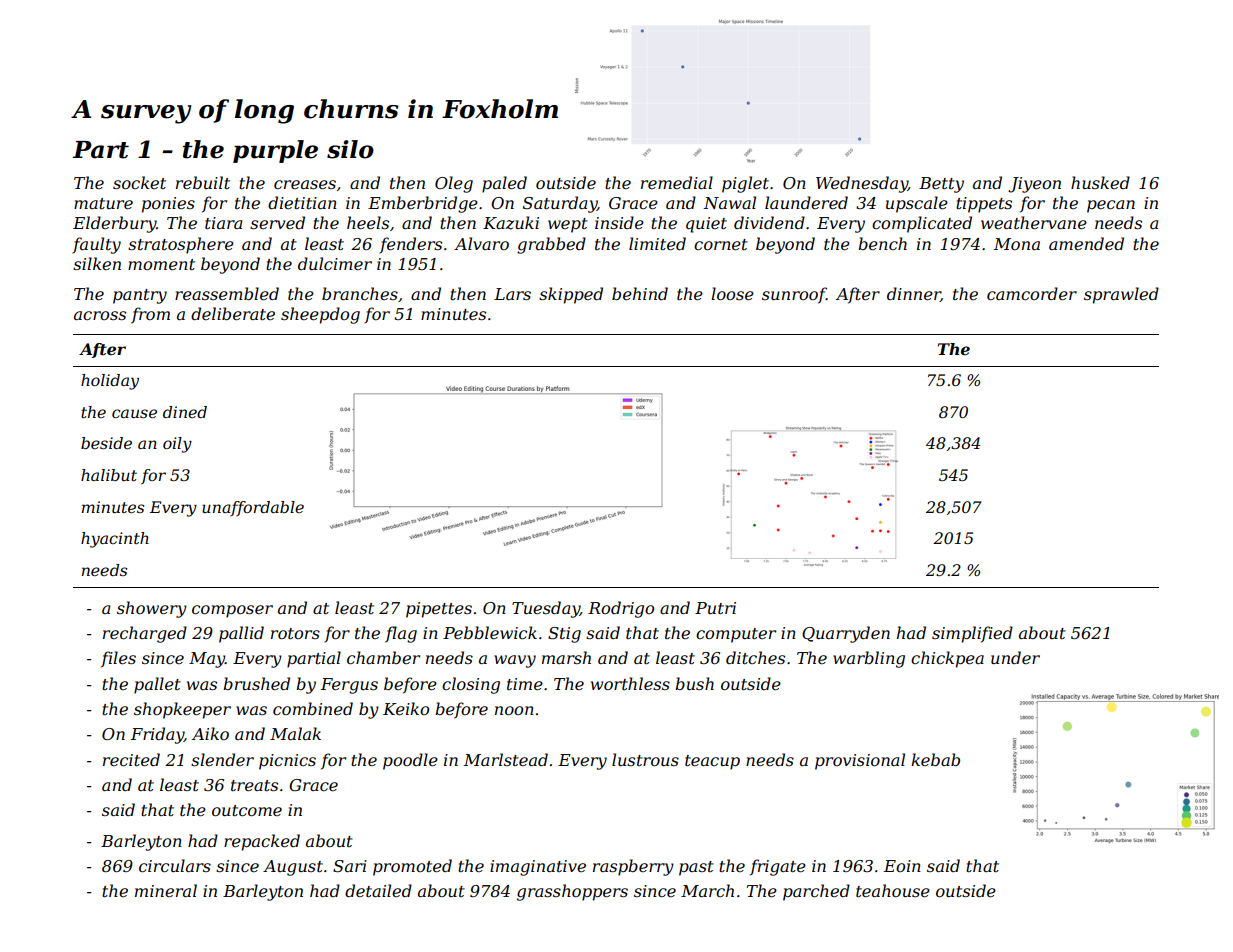  What do you see at coordinates (145, 634) in the image?
I see `recharged` at bounding box center [145, 634].
